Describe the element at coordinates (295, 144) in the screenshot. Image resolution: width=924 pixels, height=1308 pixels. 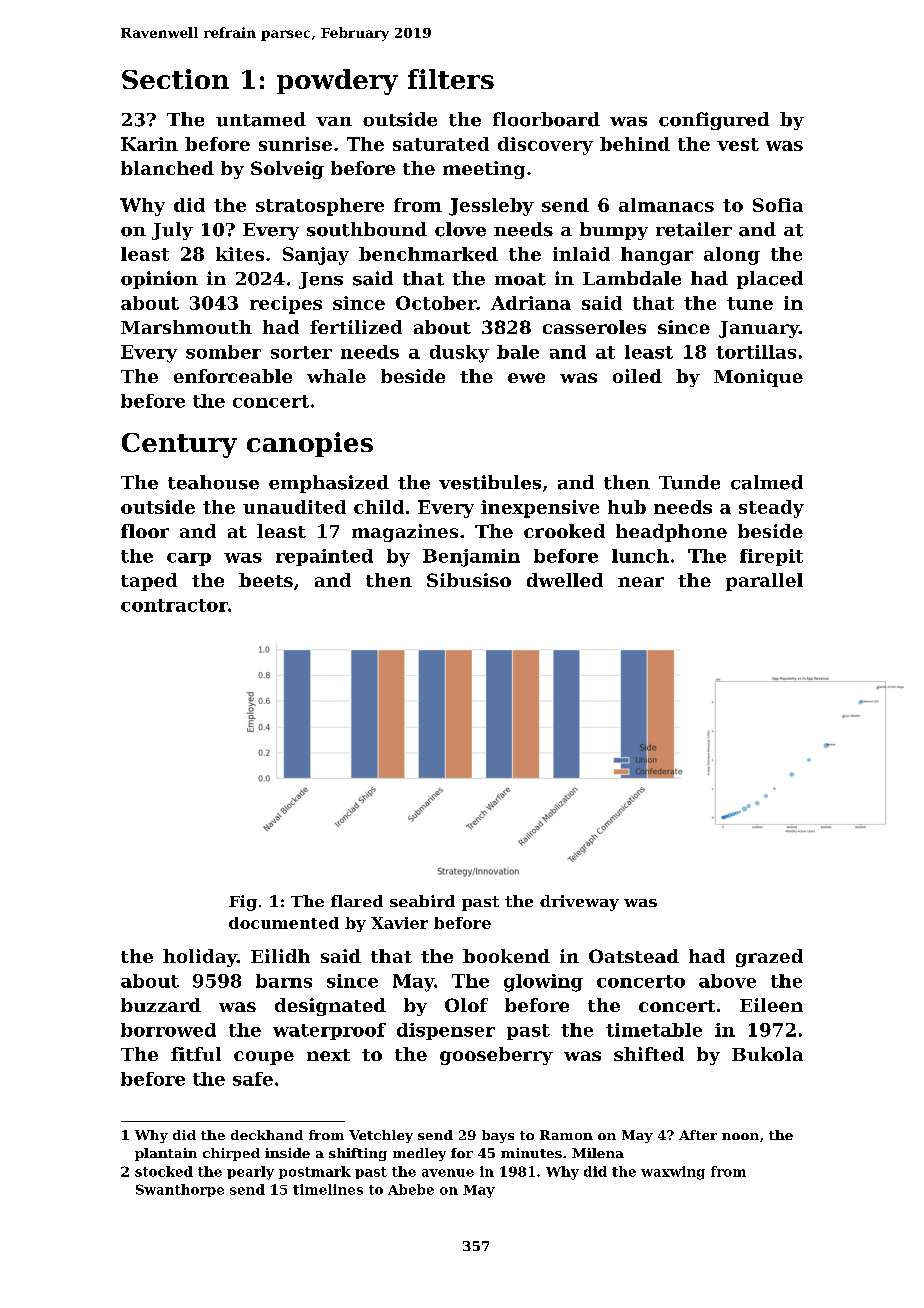
I see `sunrise` at that location.
